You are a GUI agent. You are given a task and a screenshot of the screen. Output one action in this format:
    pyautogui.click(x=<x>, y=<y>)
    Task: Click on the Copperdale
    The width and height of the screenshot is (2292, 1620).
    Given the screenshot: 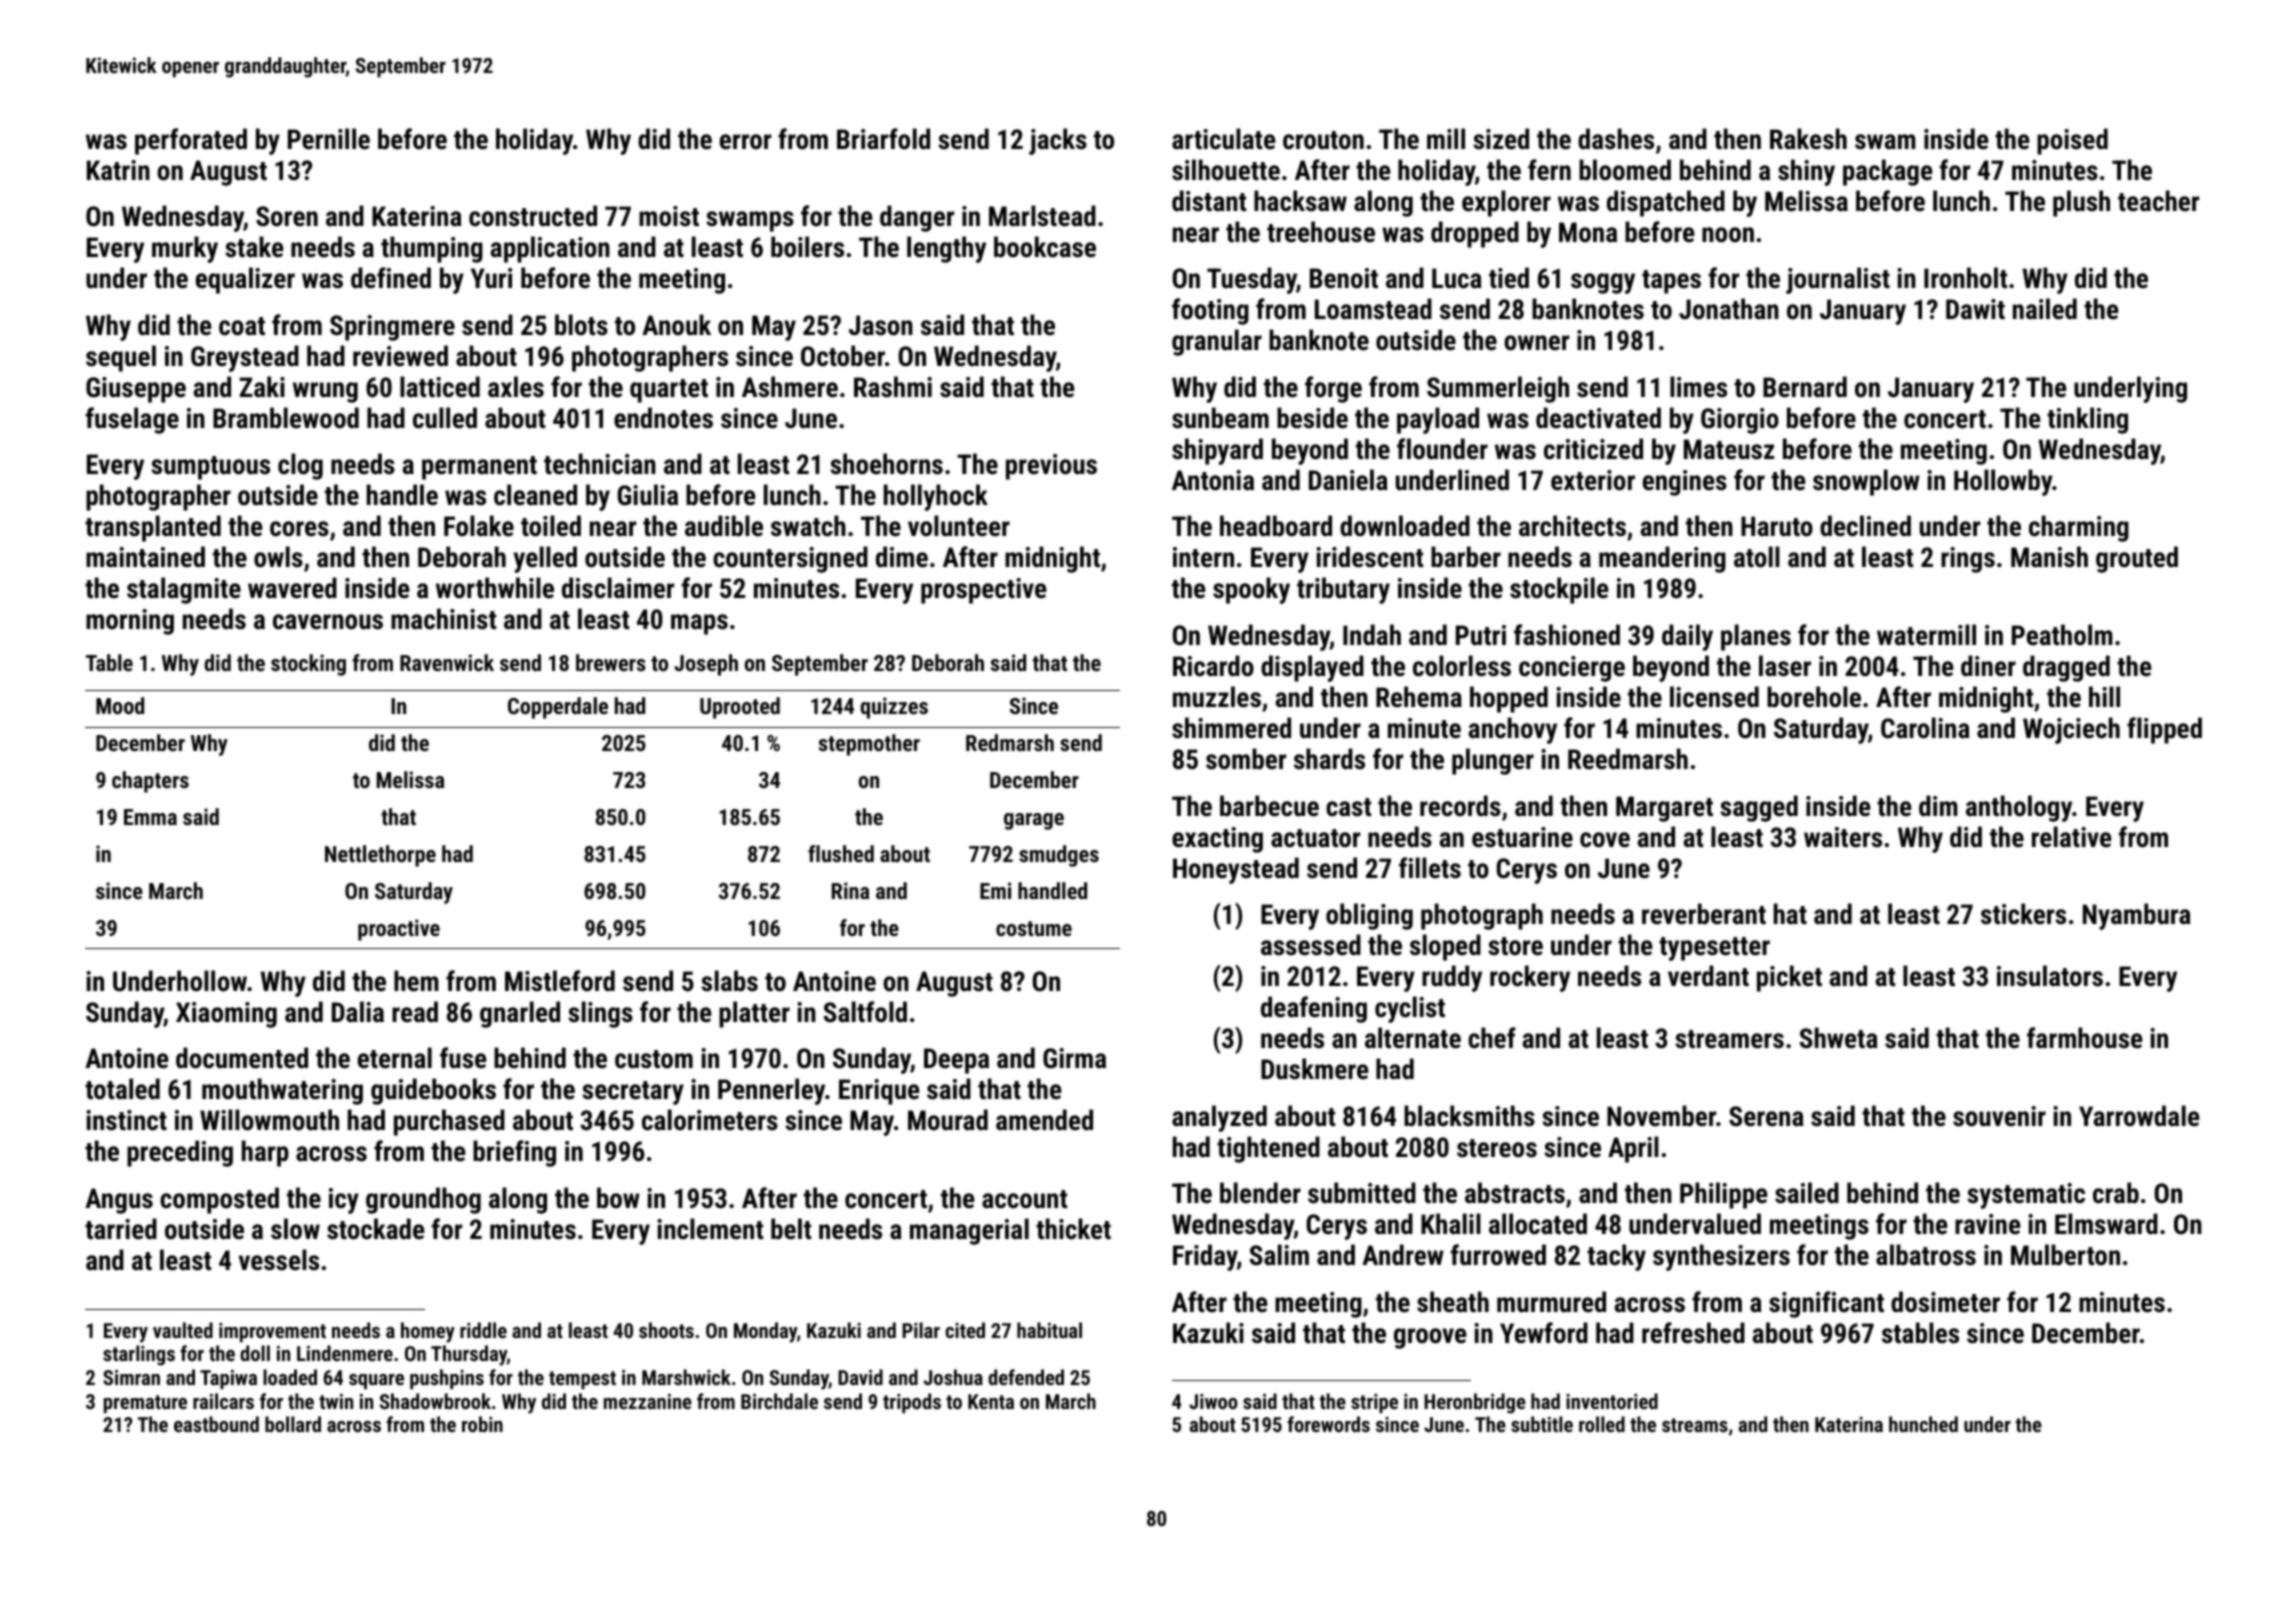 What is the action you would take?
    pyautogui.click(x=558, y=708)
